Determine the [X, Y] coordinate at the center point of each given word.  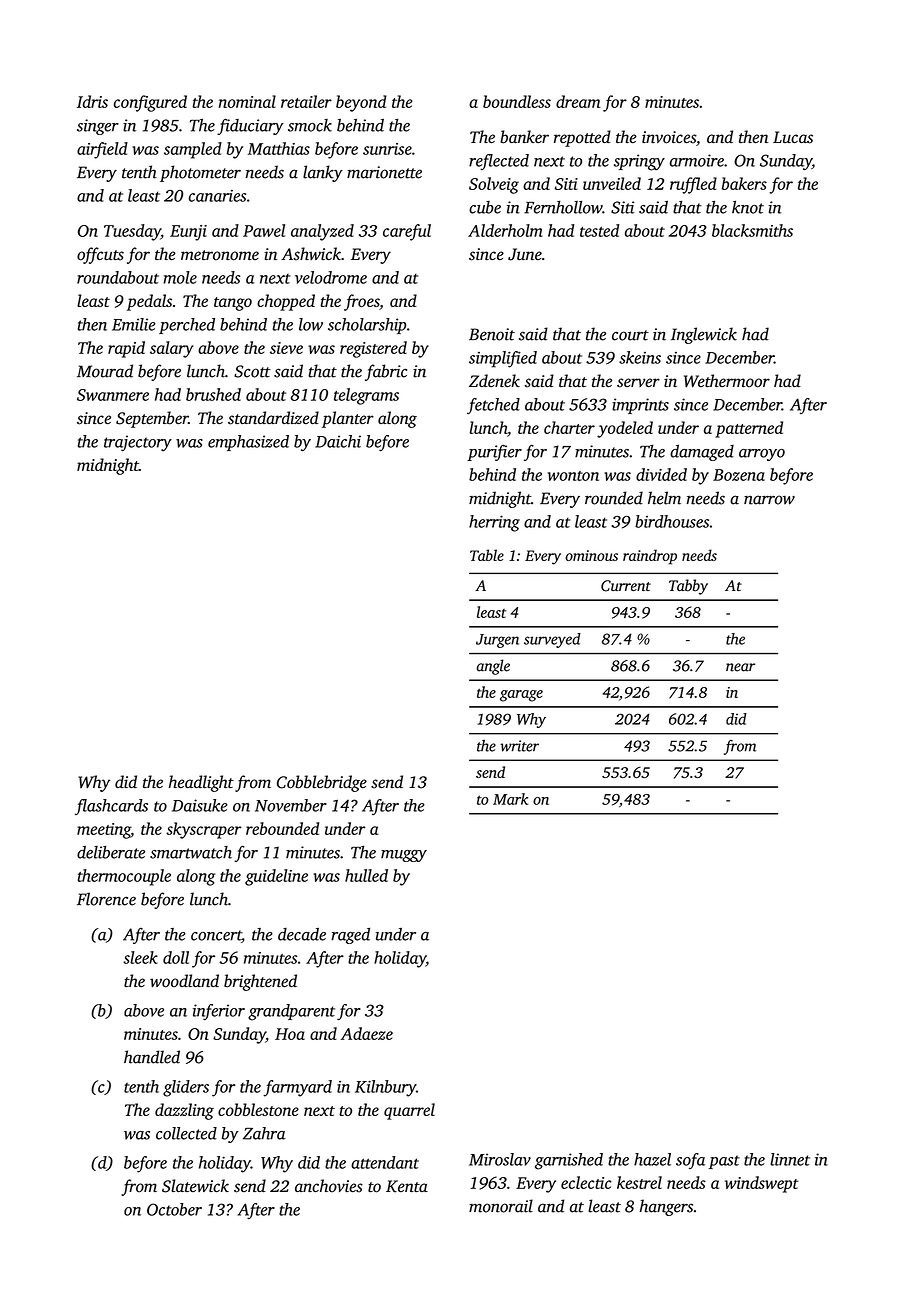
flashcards [111, 807]
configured [150, 103]
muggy [404, 856]
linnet [790, 1159]
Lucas [793, 137]
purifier [494, 453]
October [174, 1209]
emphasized [248, 443]
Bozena [739, 475]
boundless [517, 101]
